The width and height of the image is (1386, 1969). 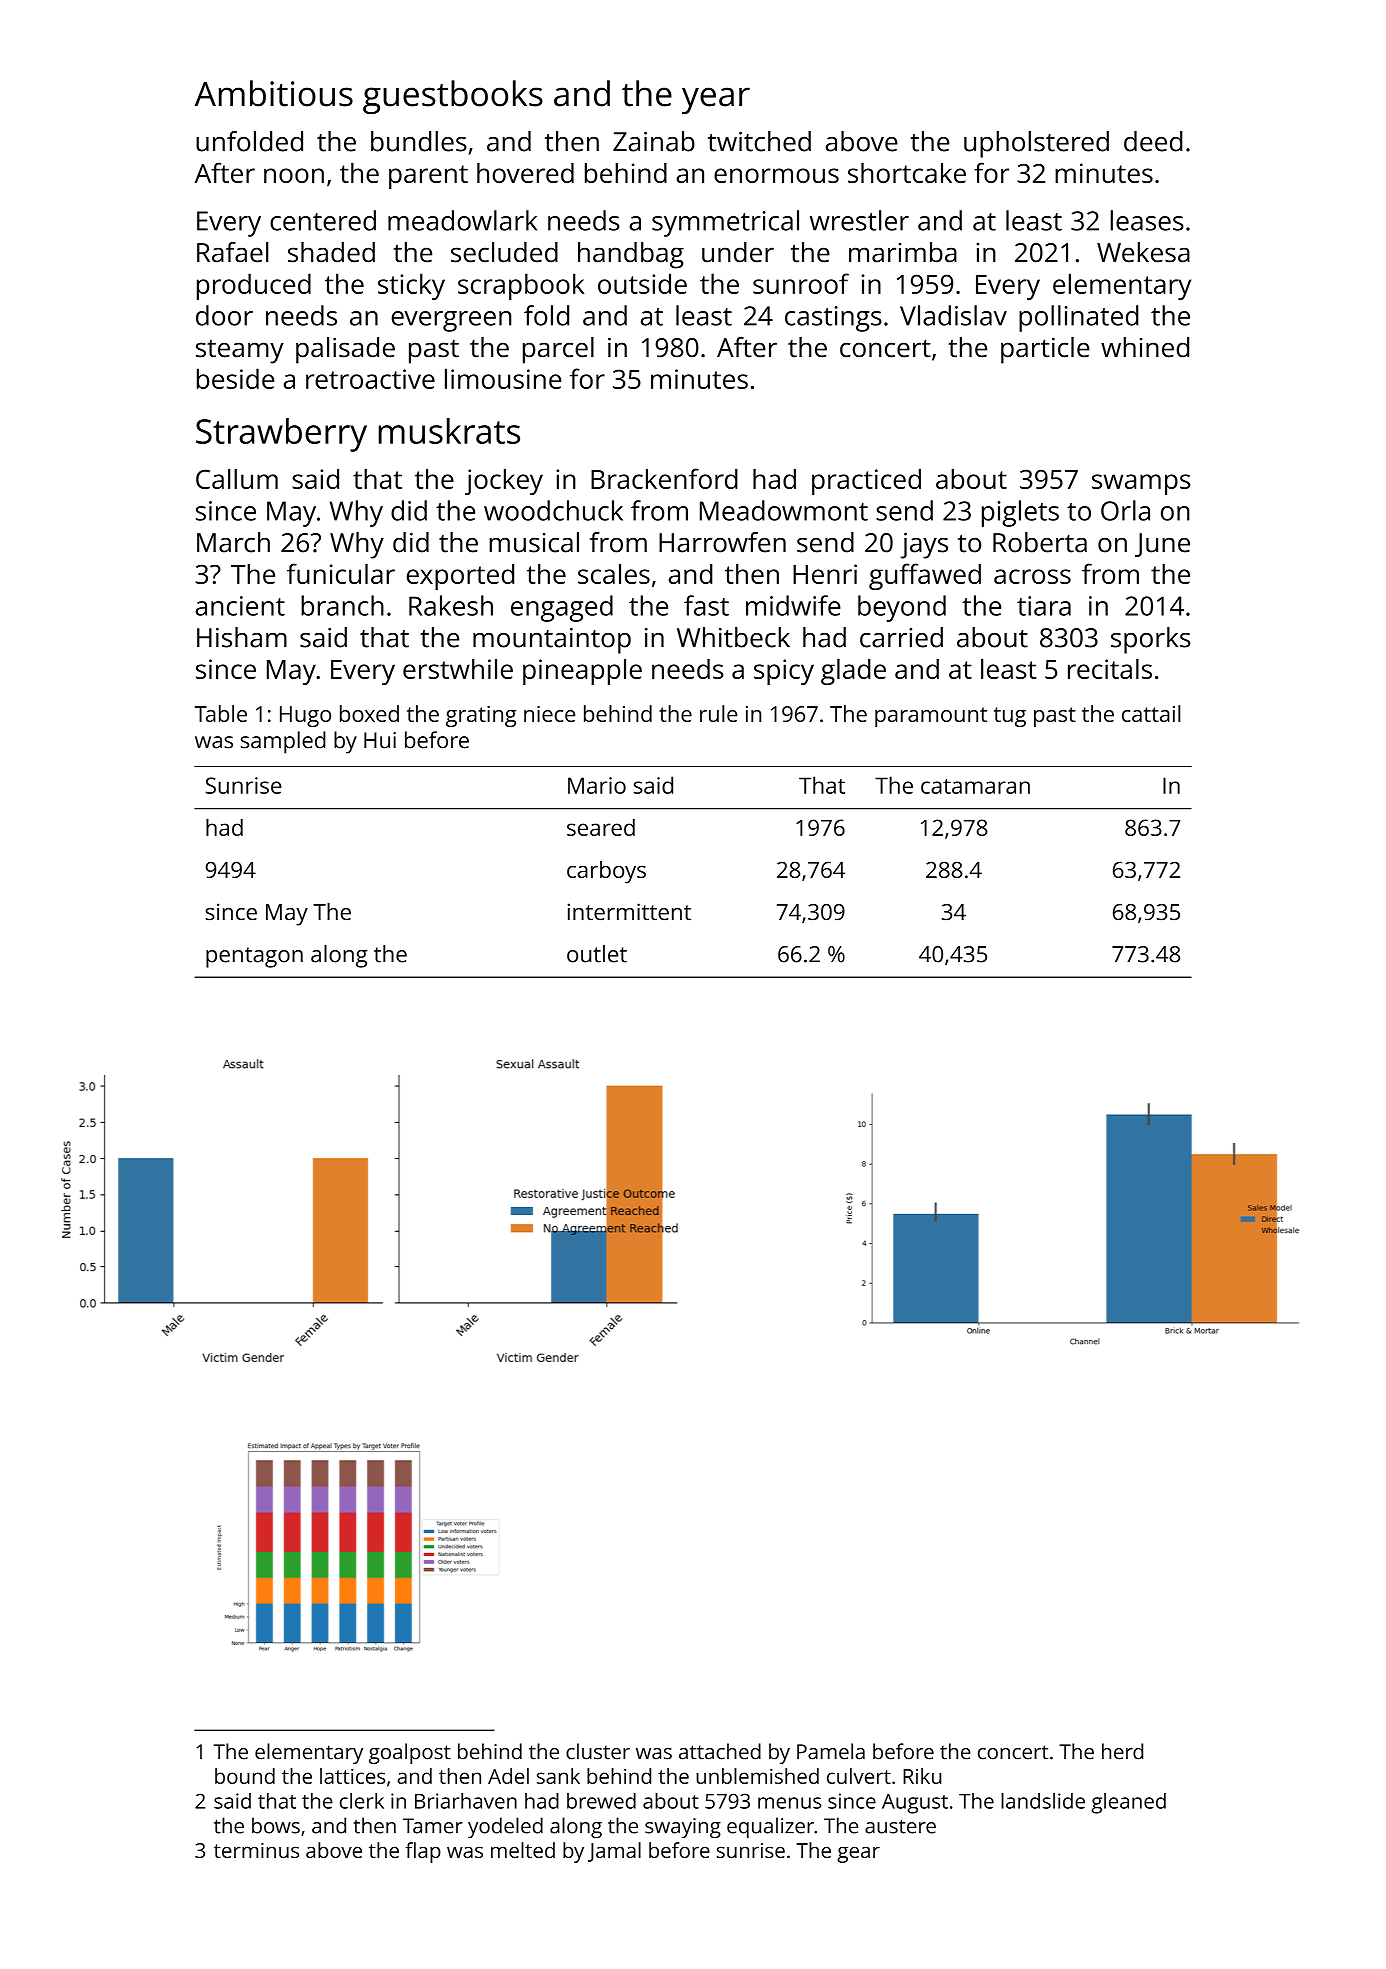 What do you see at coordinates (1122, 1751) in the image?
I see `herd` at bounding box center [1122, 1751].
